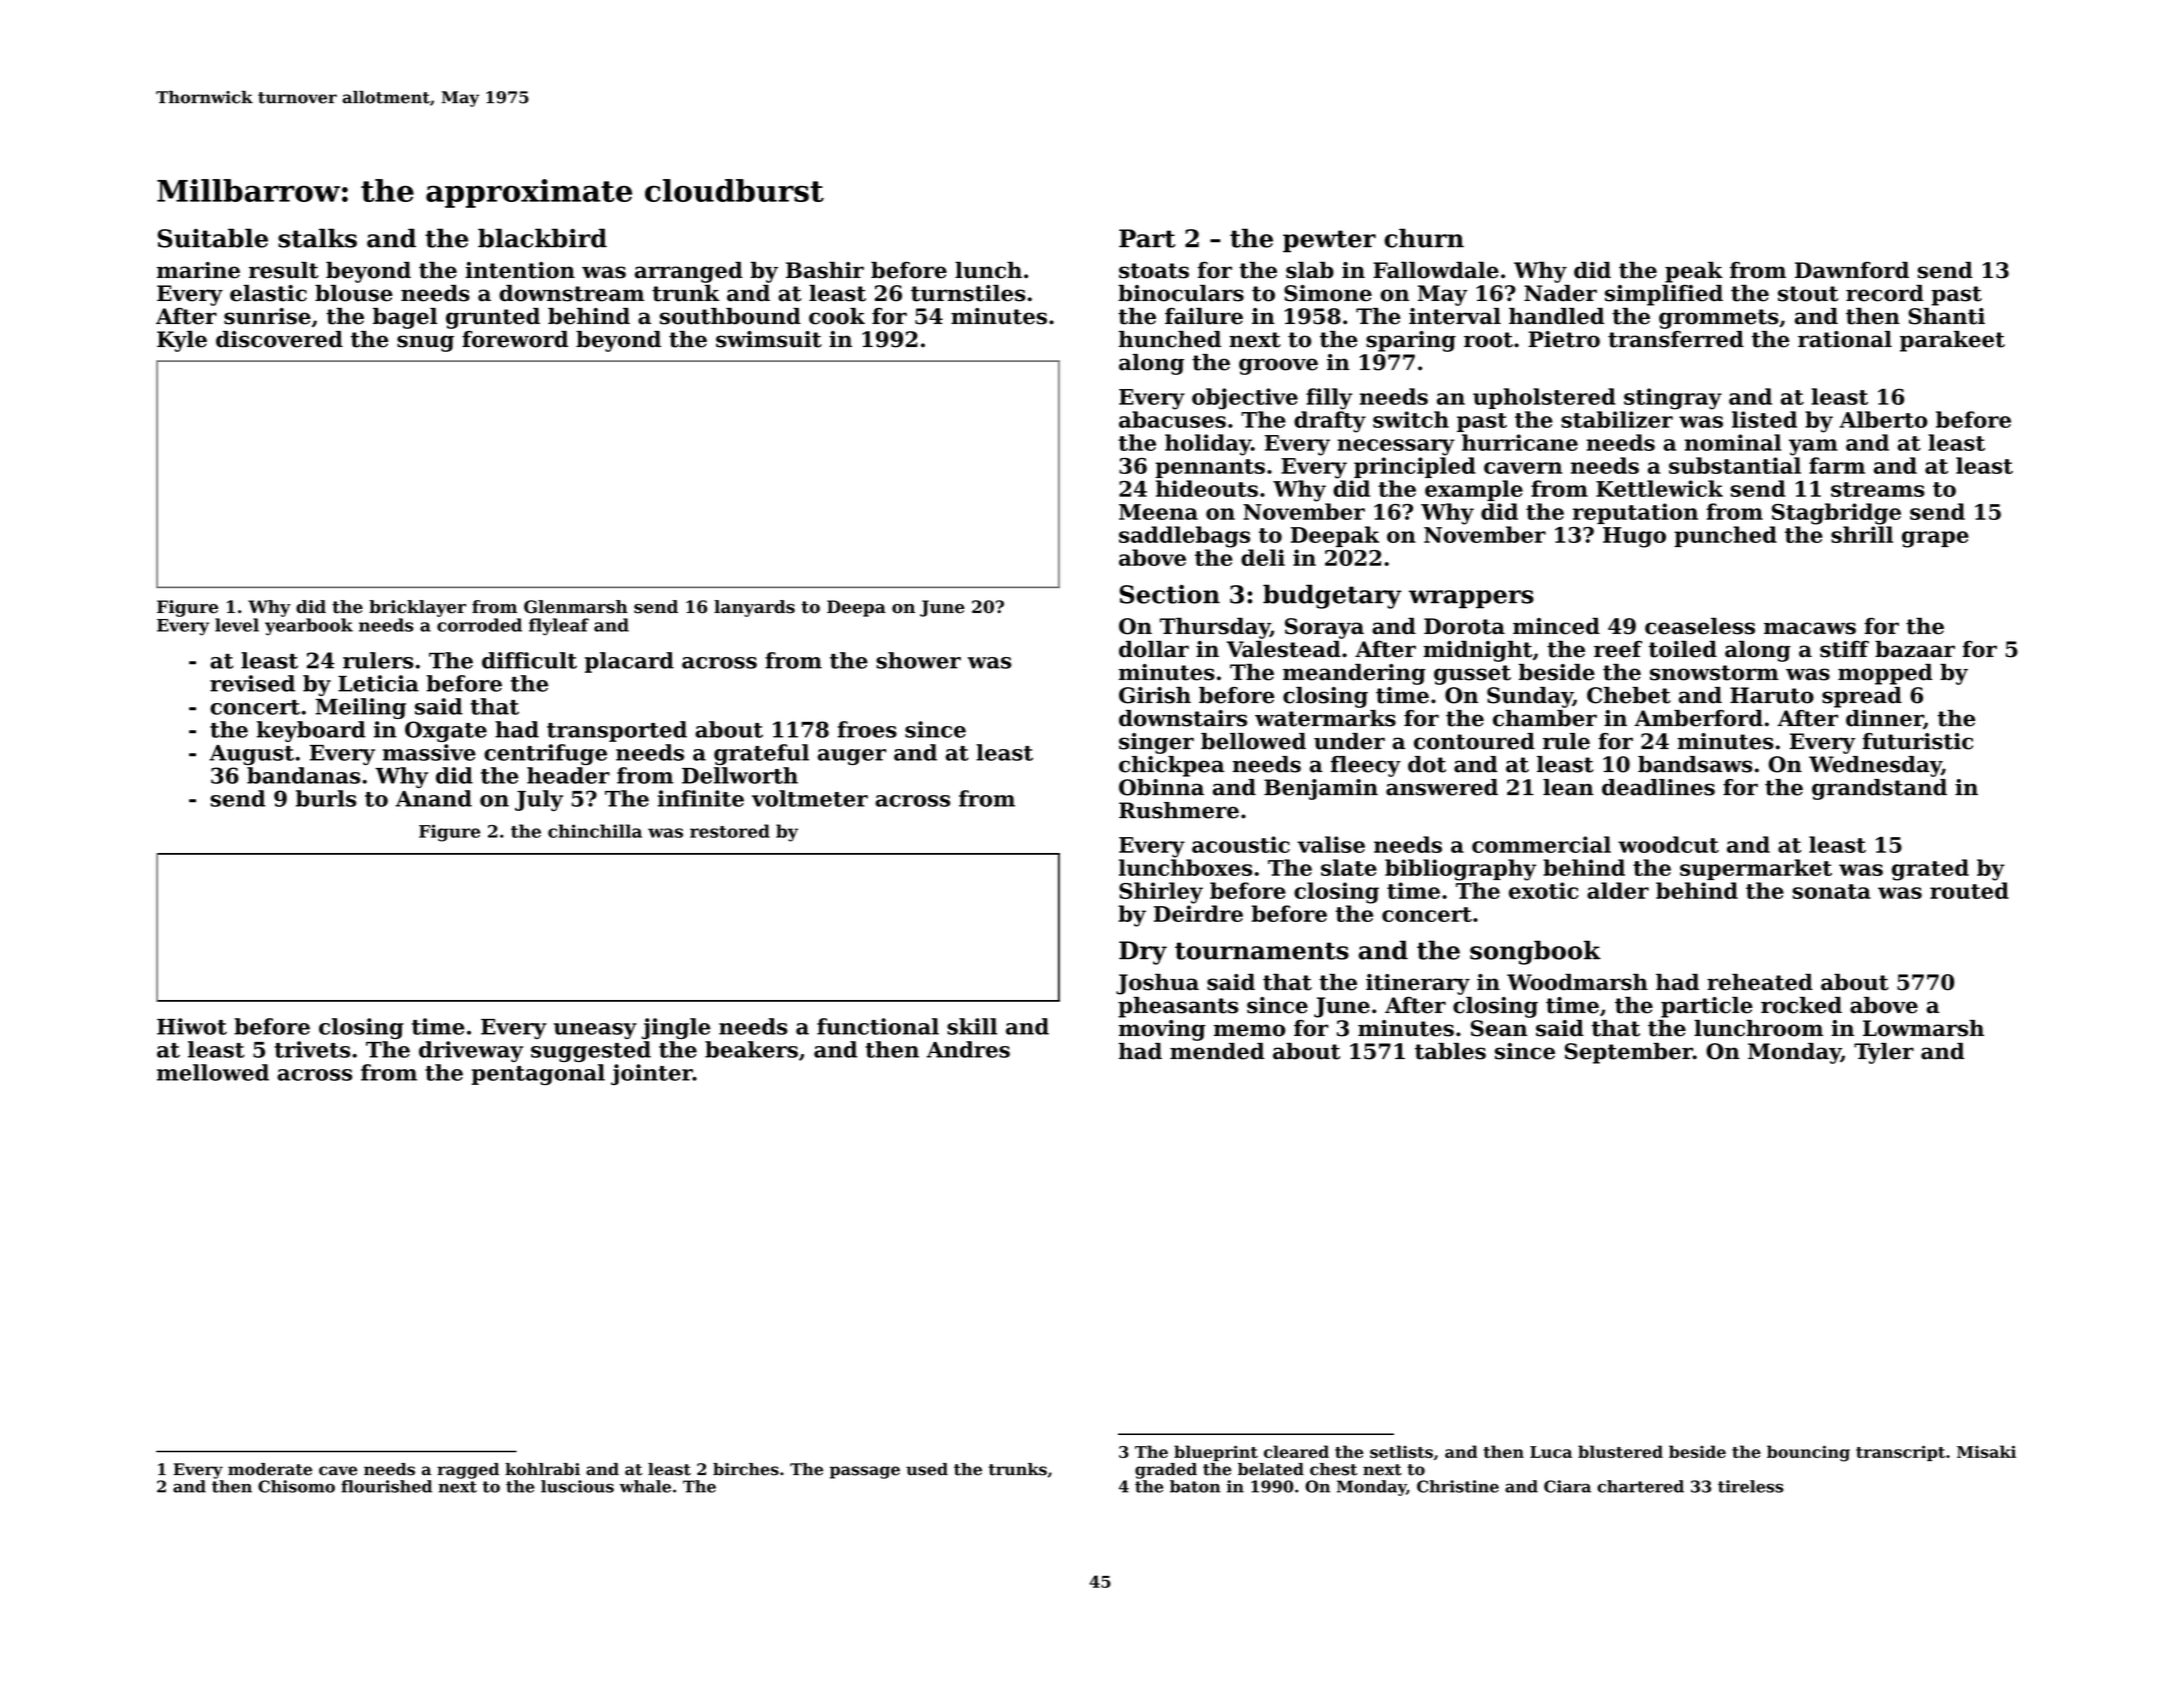  What do you see at coordinates (595, 1031) in the document?
I see `uneasy` at bounding box center [595, 1031].
